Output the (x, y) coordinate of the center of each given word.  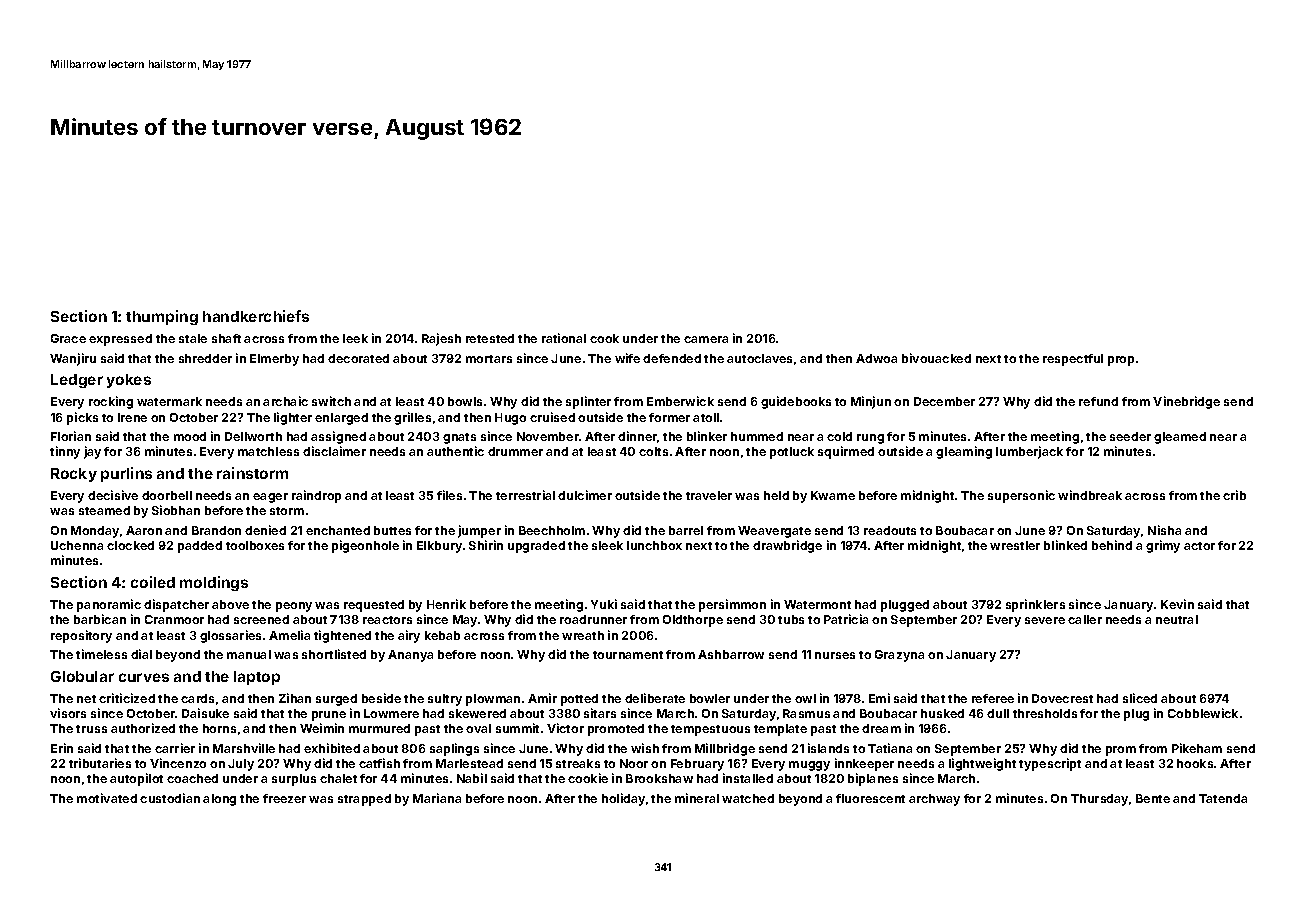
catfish (379, 763)
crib (1234, 495)
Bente (1153, 798)
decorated (358, 358)
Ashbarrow (731, 654)
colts (653, 451)
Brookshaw (659, 778)
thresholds (1045, 713)
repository (81, 636)
